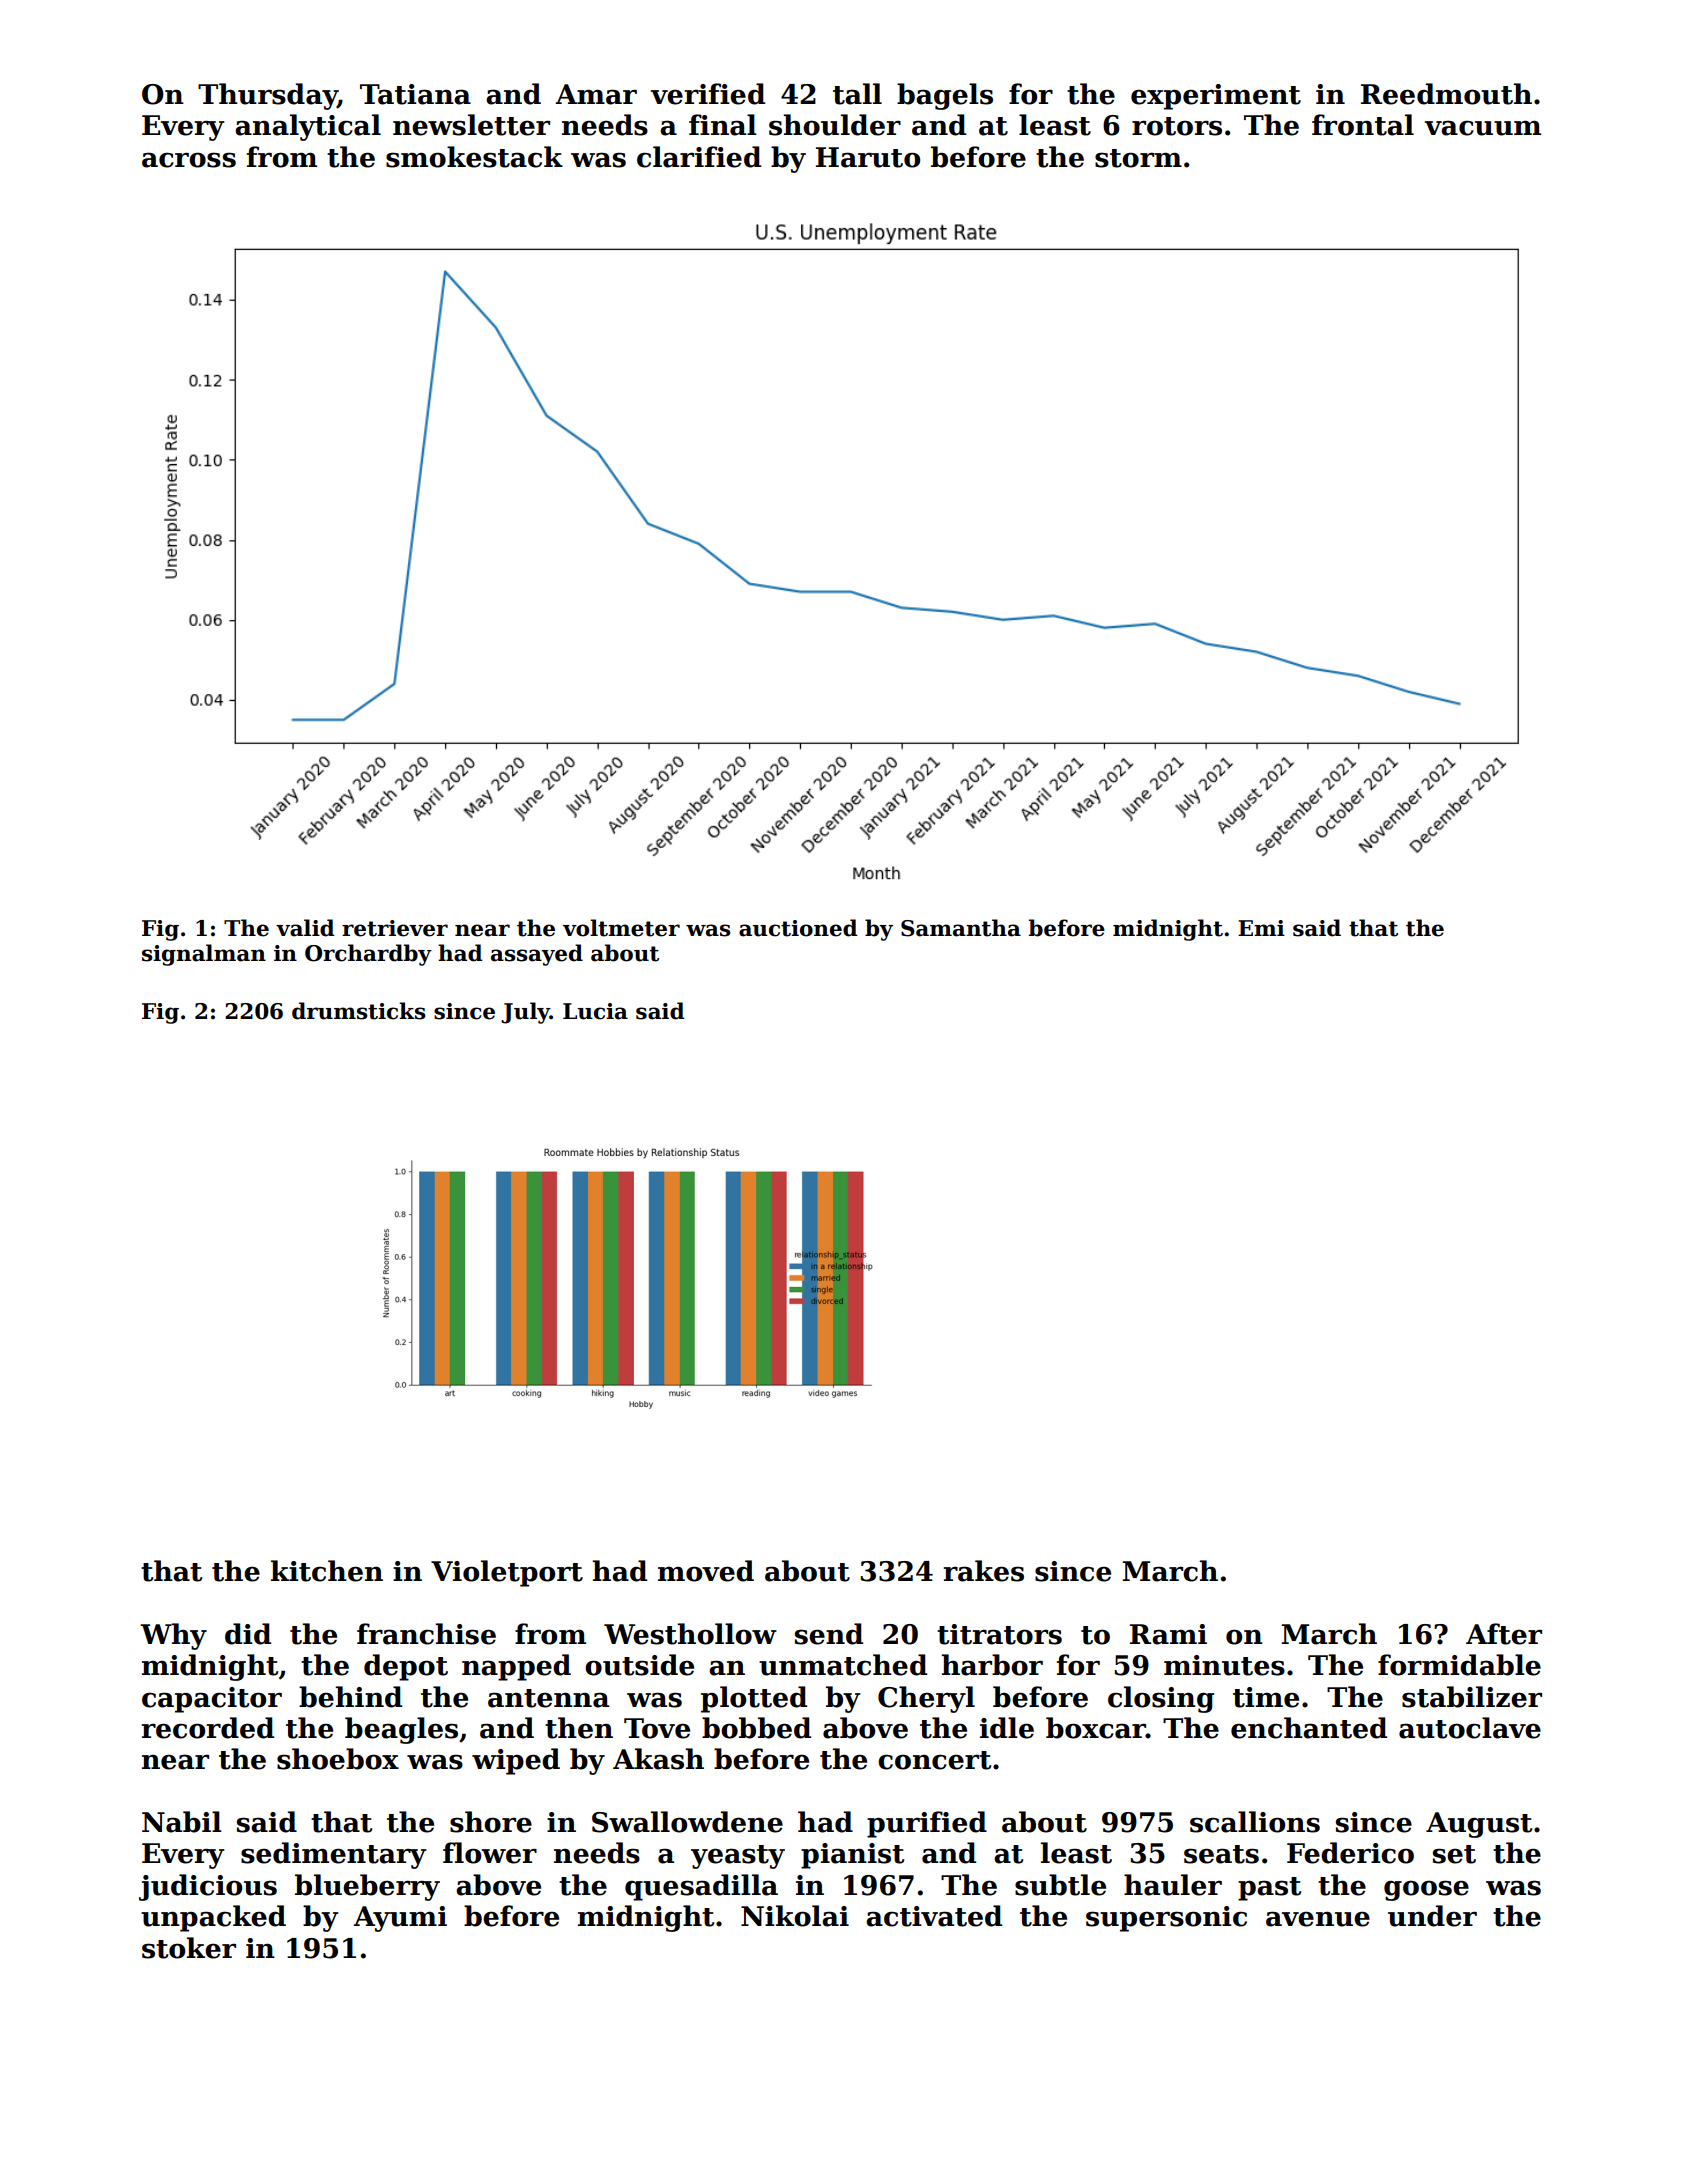 This screenshot has width=1683, height=2178. What do you see at coordinates (1255, 1822) in the screenshot?
I see `scallions` at bounding box center [1255, 1822].
